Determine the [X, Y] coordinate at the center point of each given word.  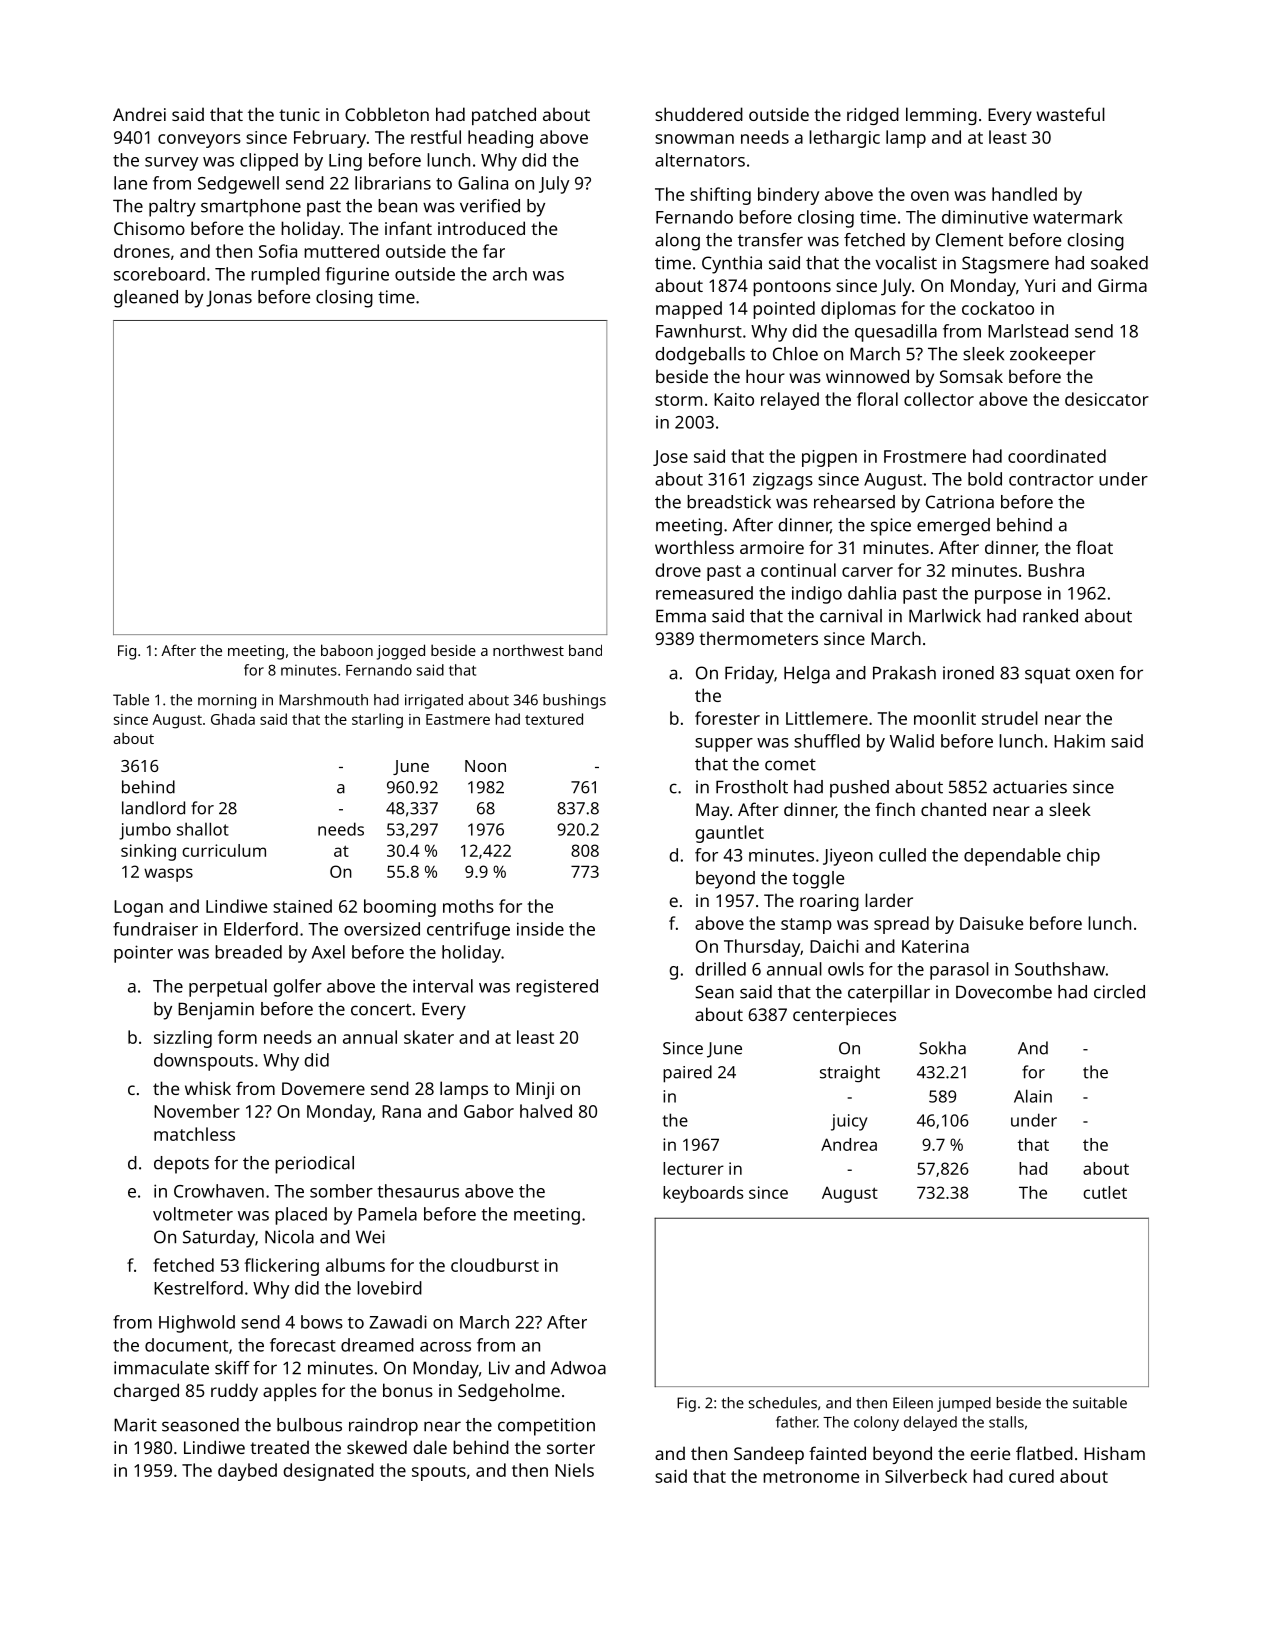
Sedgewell [238, 185]
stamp [806, 926]
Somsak [971, 376]
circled [1119, 992]
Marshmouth [323, 700]
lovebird [389, 1288]
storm [678, 400]
